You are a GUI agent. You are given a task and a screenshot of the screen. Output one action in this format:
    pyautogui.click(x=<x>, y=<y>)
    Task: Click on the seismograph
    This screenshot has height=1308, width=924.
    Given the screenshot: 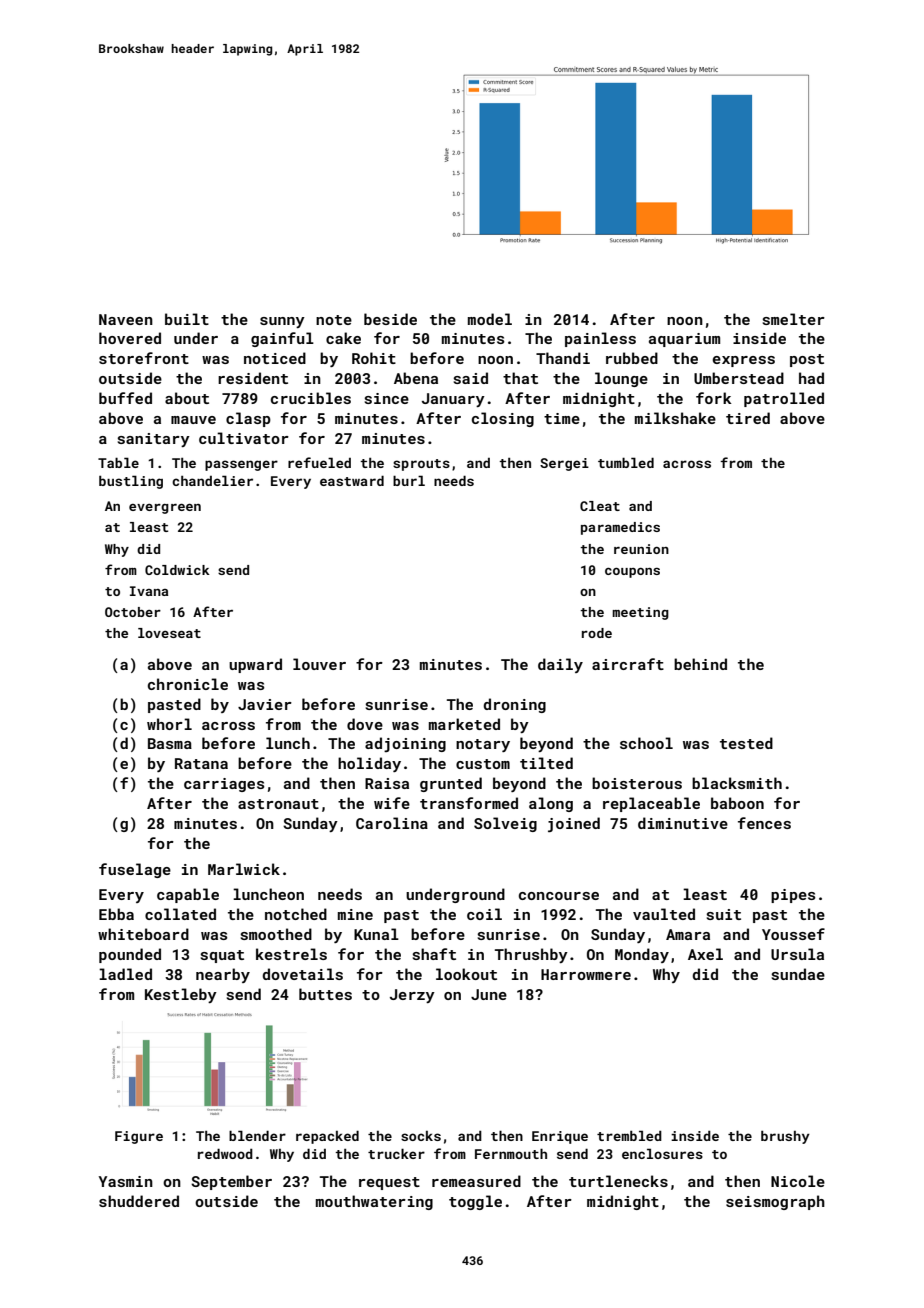 What is the action you would take?
    pyautogui.click(x=775, y=1202)
